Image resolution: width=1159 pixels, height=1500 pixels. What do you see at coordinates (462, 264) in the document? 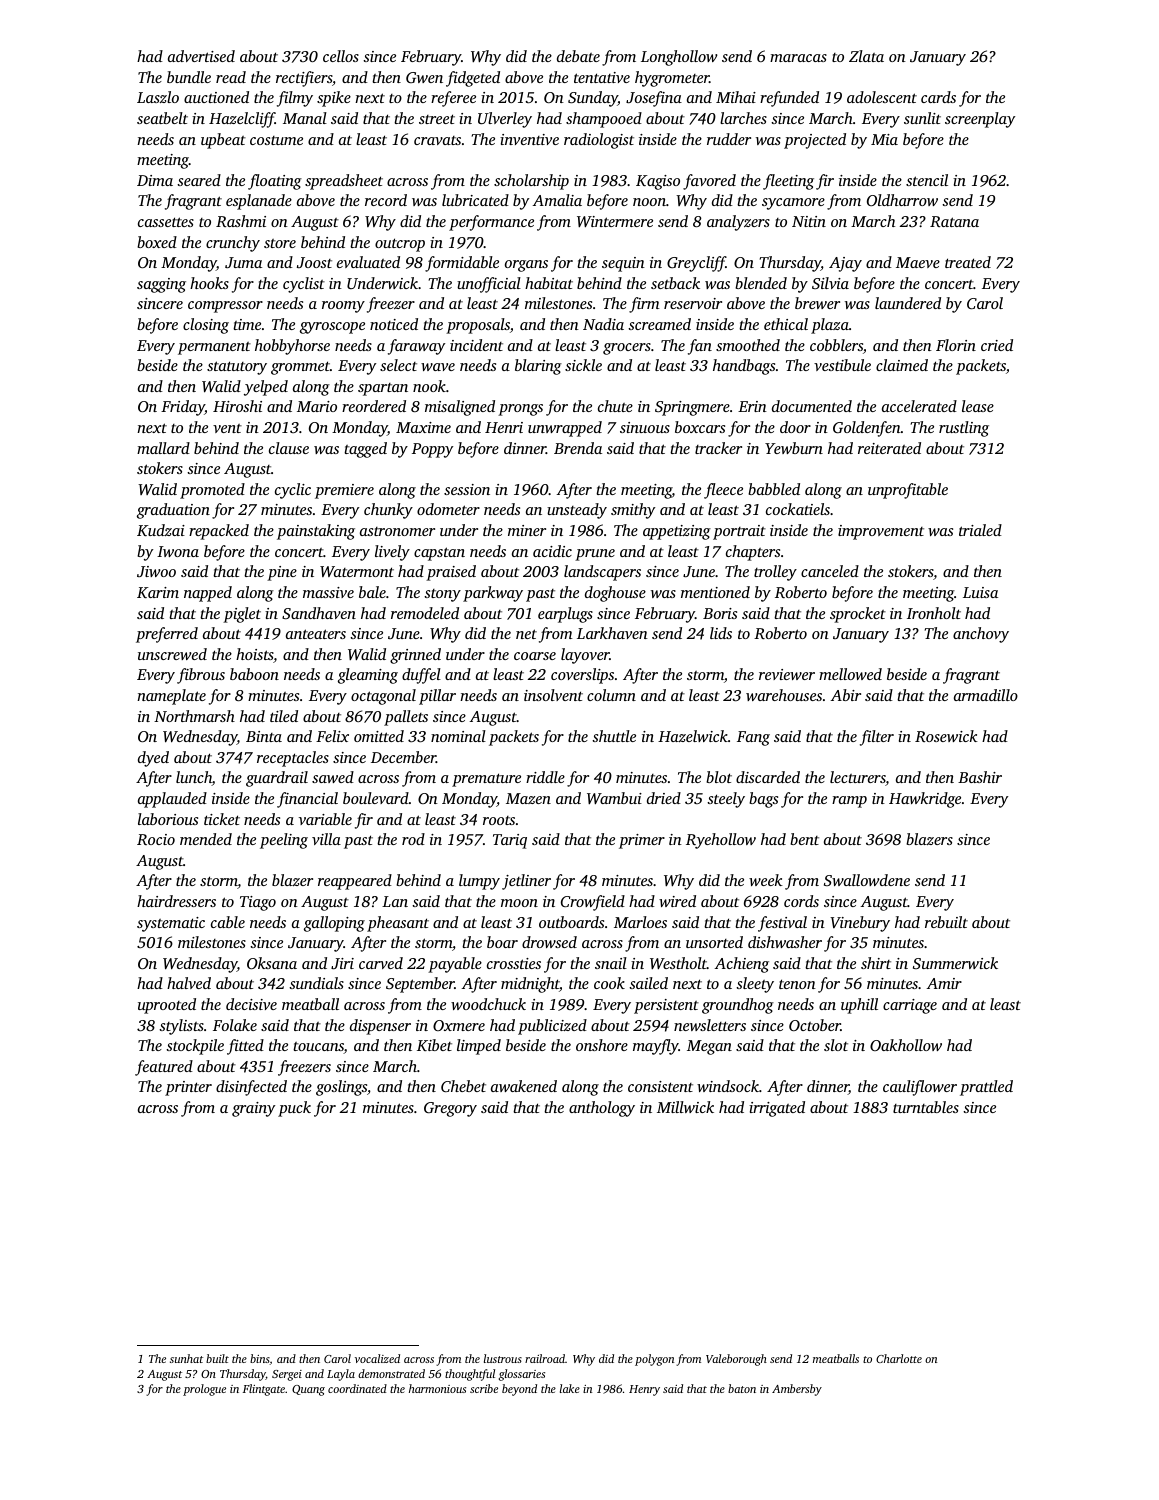
I see `formidable` at bounding box center [462, 264].
